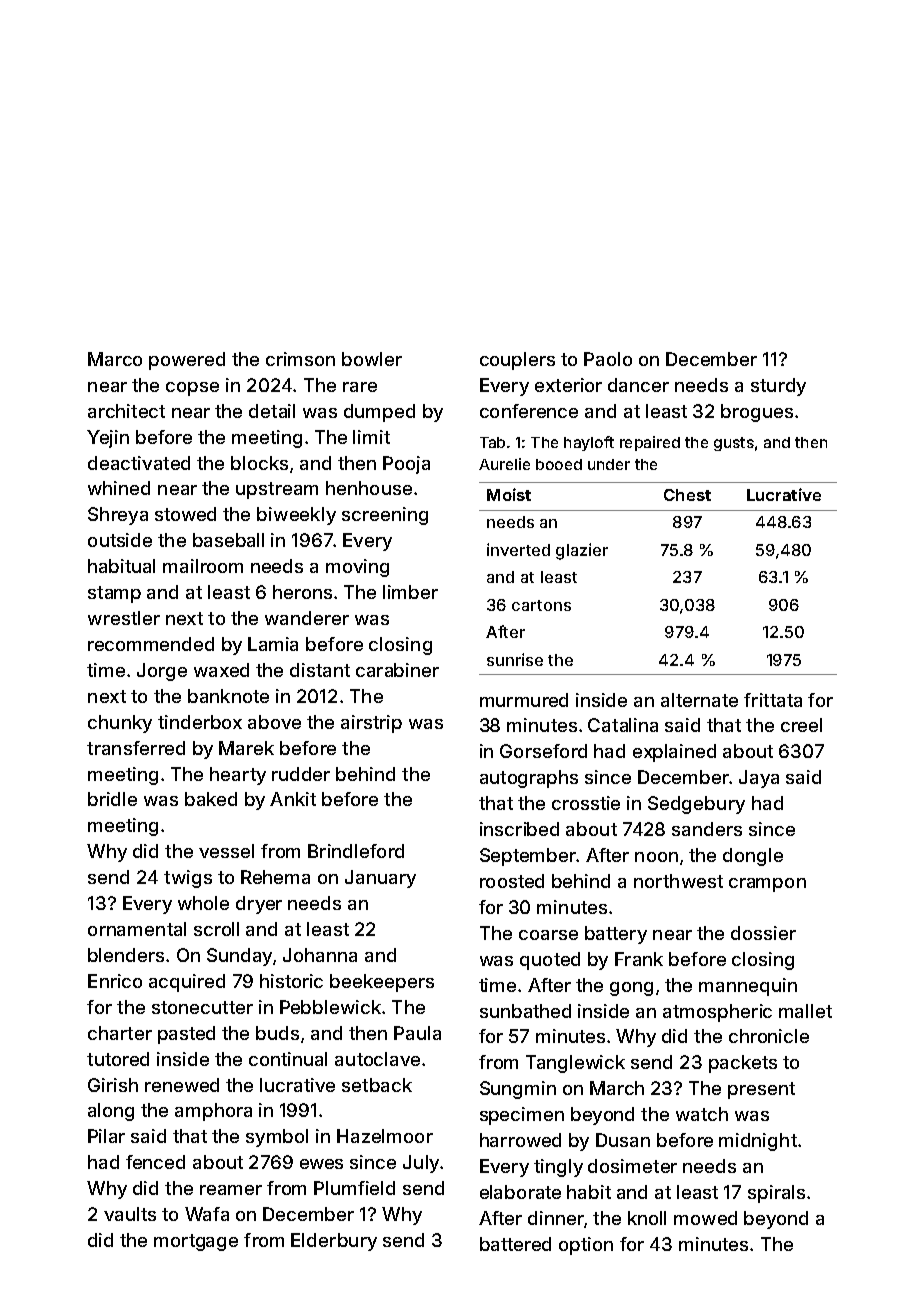  I want to click on bowler, so click(372, 359).
